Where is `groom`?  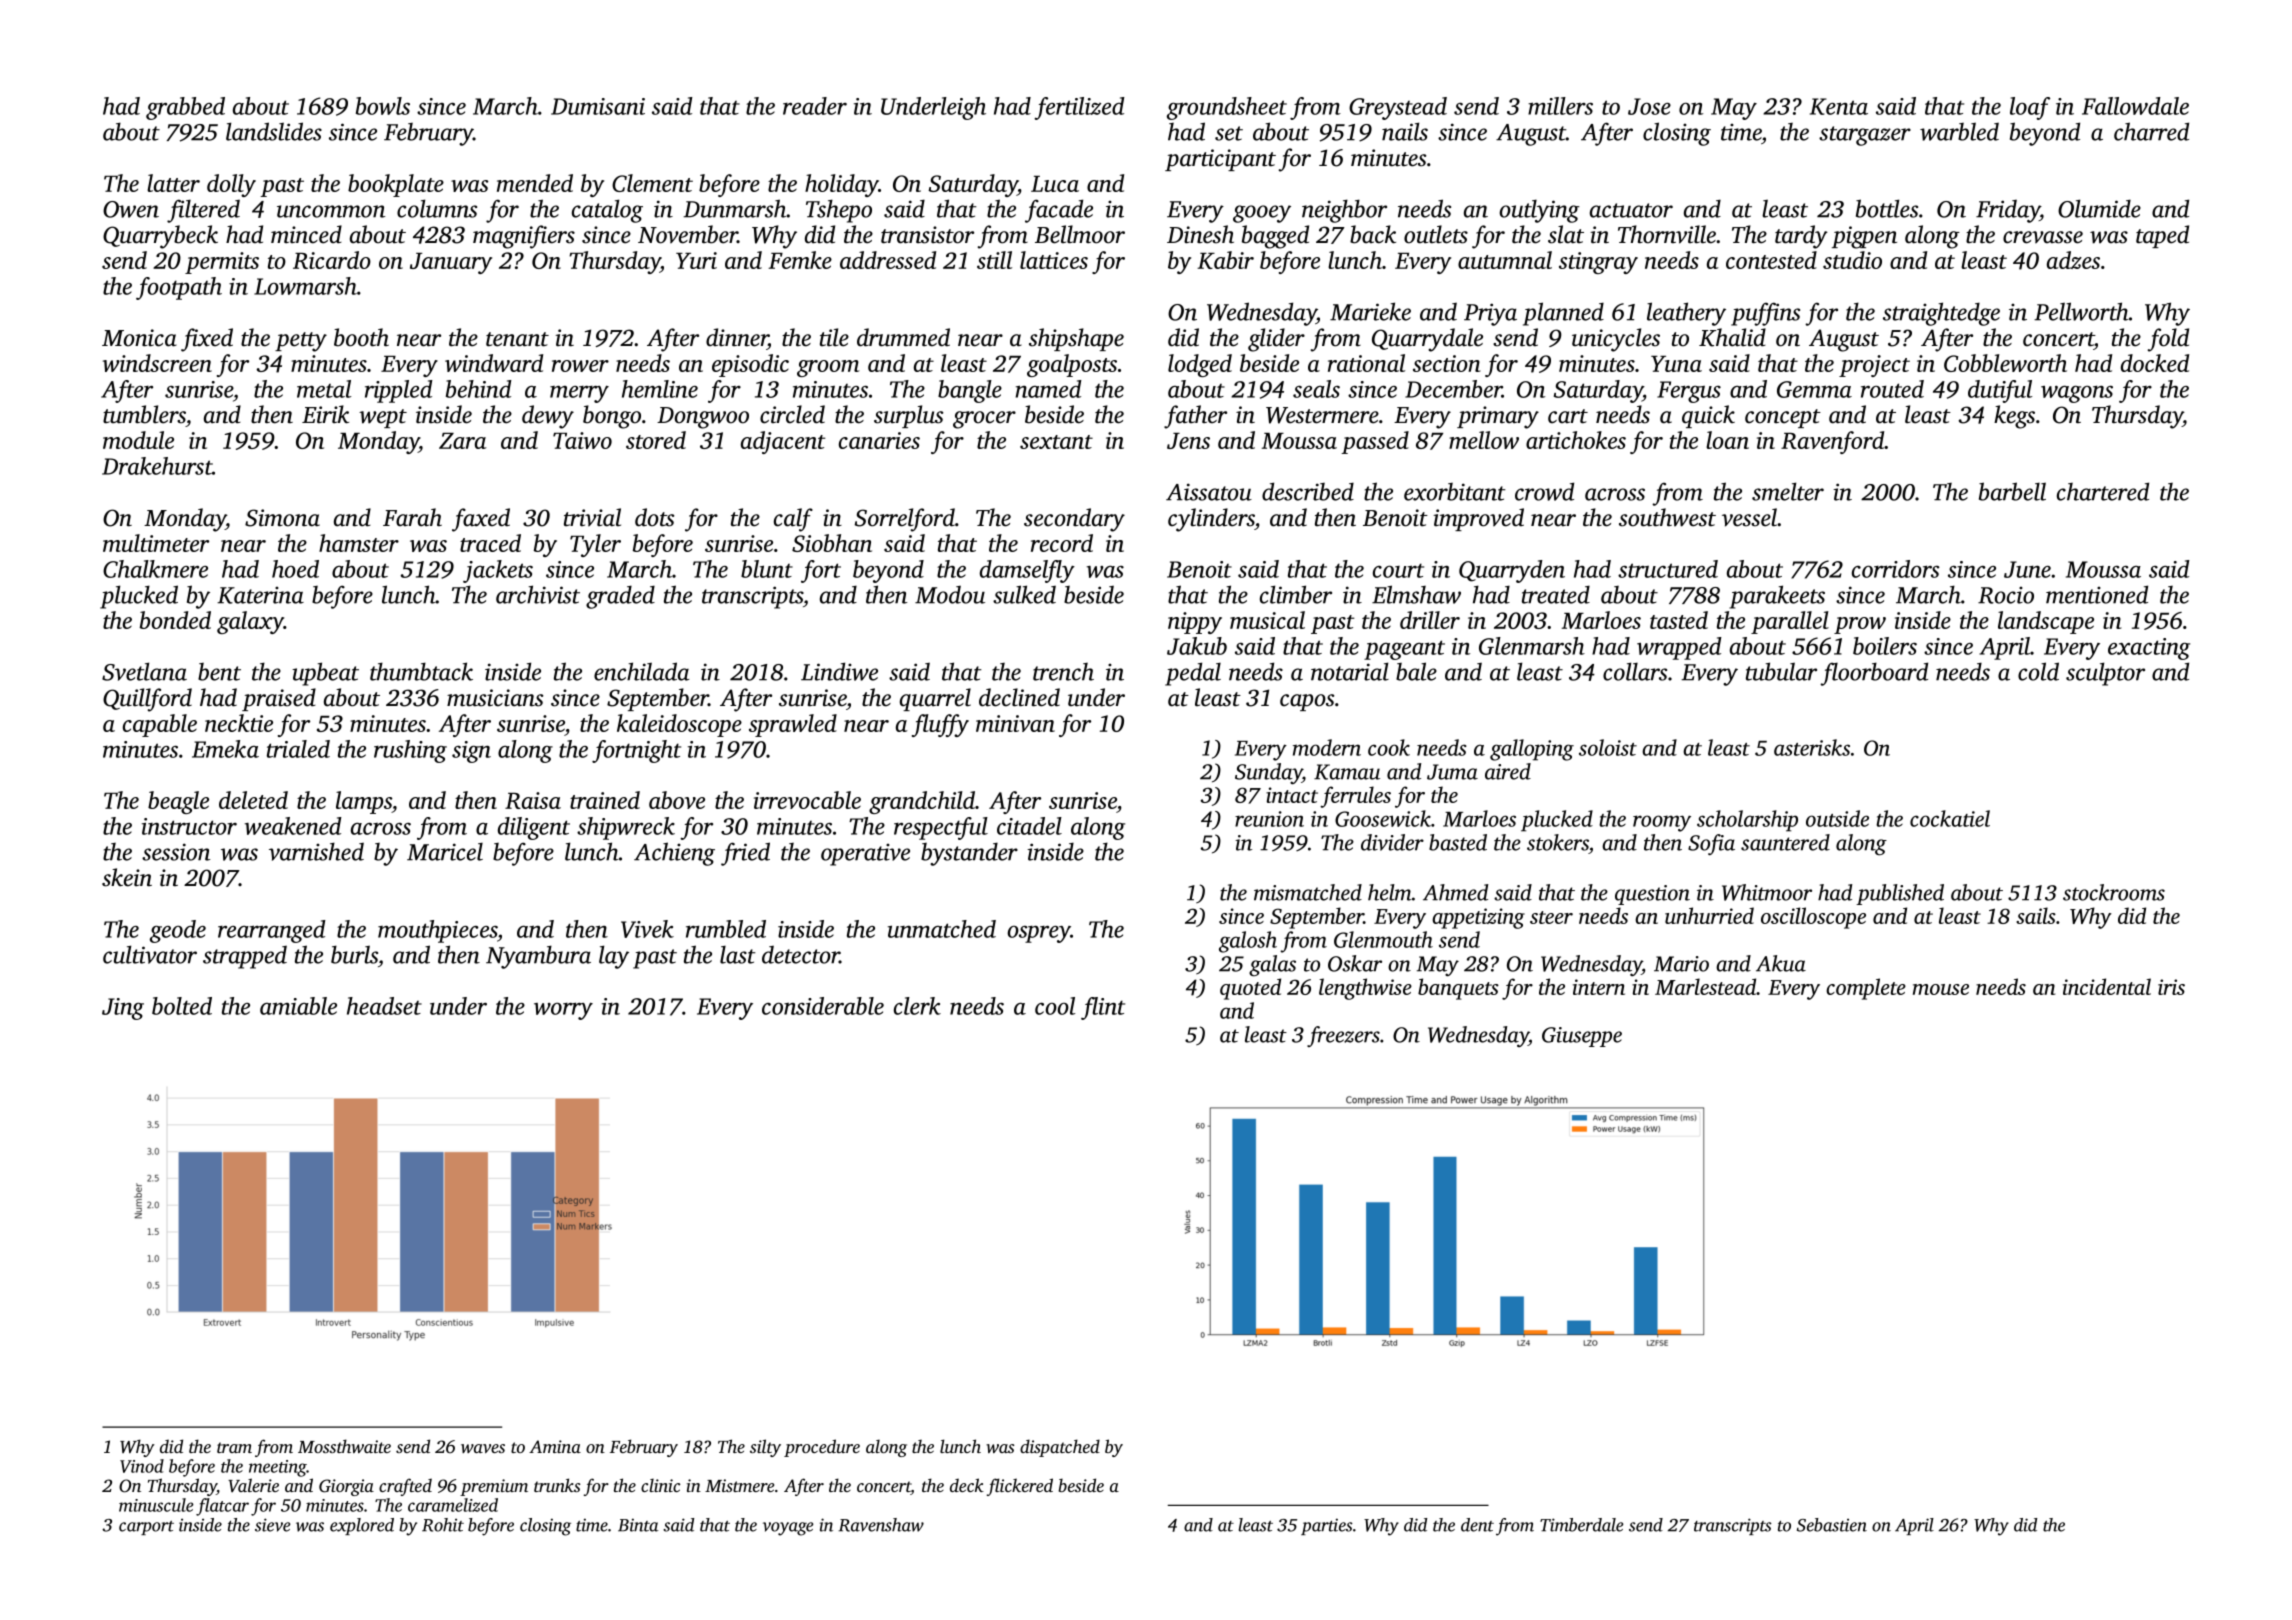
groom is located at coordinates (828, 368).
